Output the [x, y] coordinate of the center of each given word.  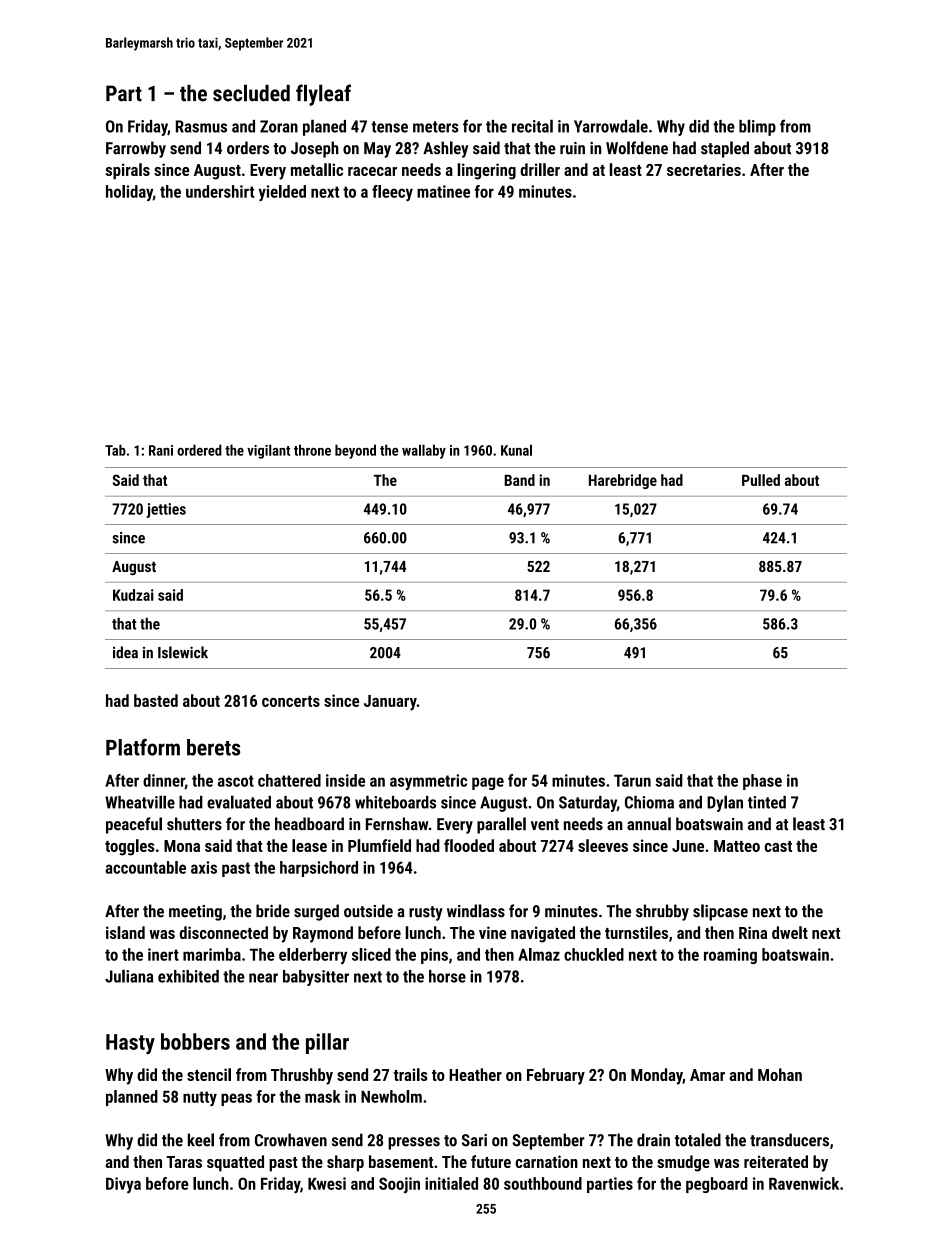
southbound [543, 1183]
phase [762, 782]
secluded [251, 93]
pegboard [717, 1185]
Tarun [632, 780]
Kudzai [133, 595]
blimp [757, 127]
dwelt [790, 932]
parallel [501, 825]
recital [532, 126]
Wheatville [140, 802]
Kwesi [327, 1183]
